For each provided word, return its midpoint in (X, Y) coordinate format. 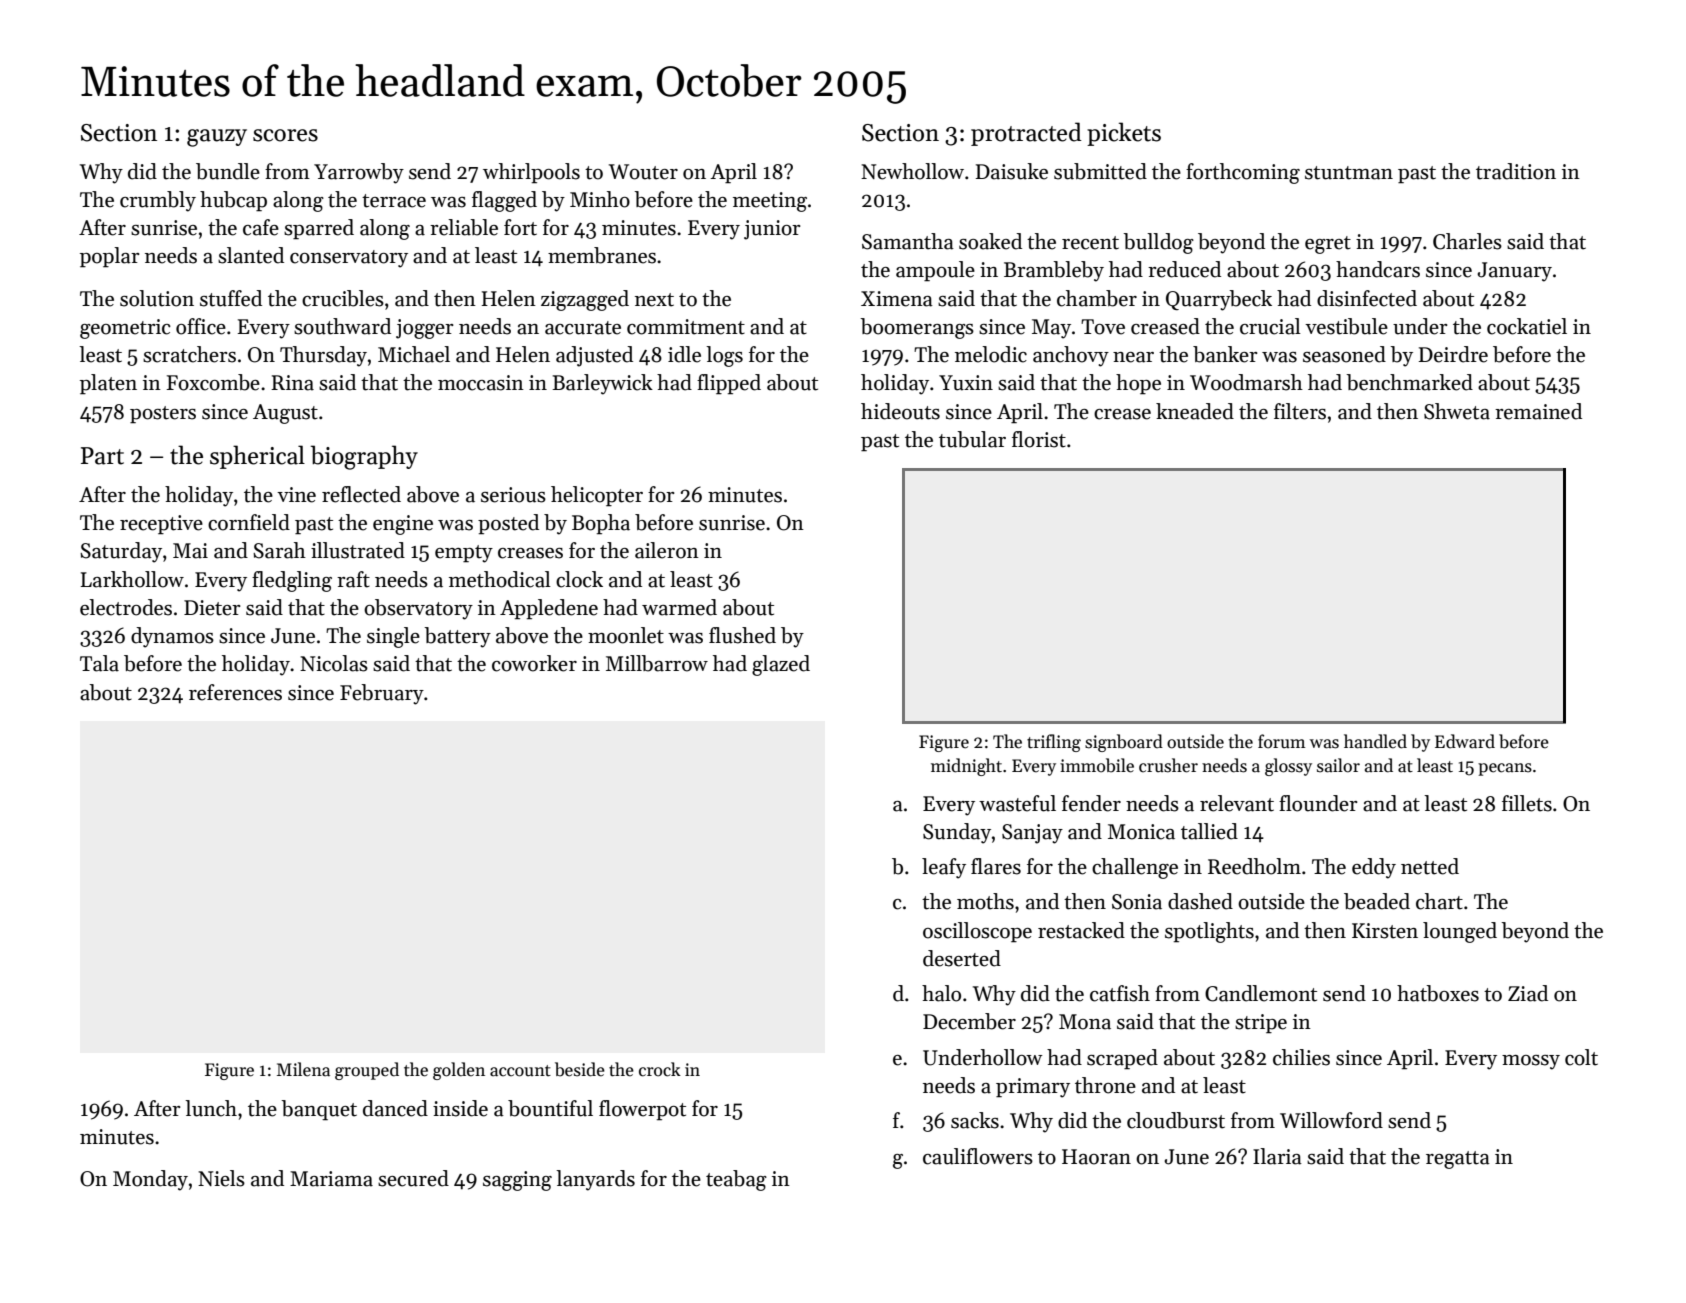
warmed (679, 607)
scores (285, 135)
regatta (1458, 1160)
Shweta (1457, 411)
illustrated (358, 550)
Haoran (1096, 1157)
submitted (1100, 171)
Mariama (331, 1179)
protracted (1026, 134)
